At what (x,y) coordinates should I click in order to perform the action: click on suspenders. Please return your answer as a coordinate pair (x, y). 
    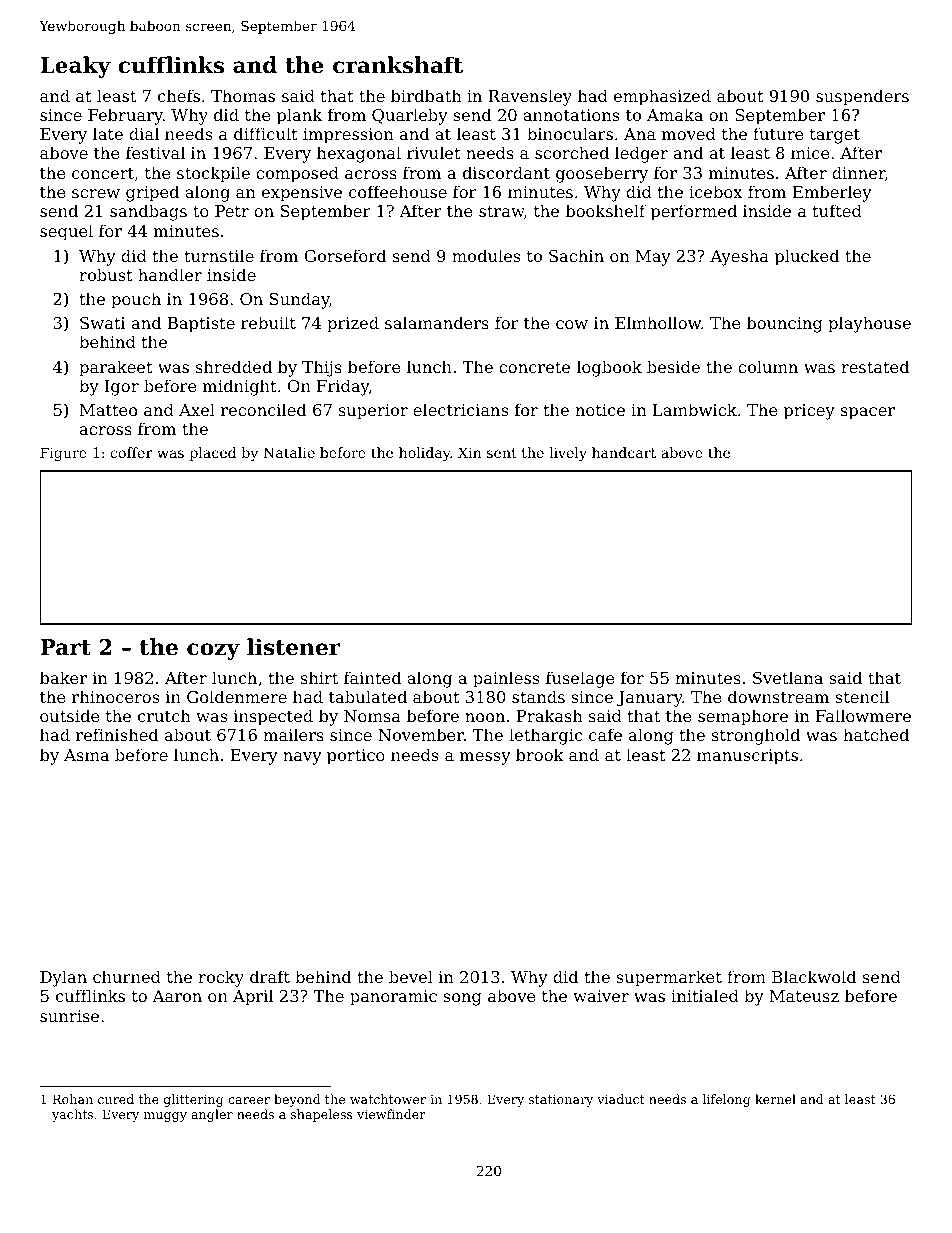
    Looking at the image, I should click on (862, 97).
